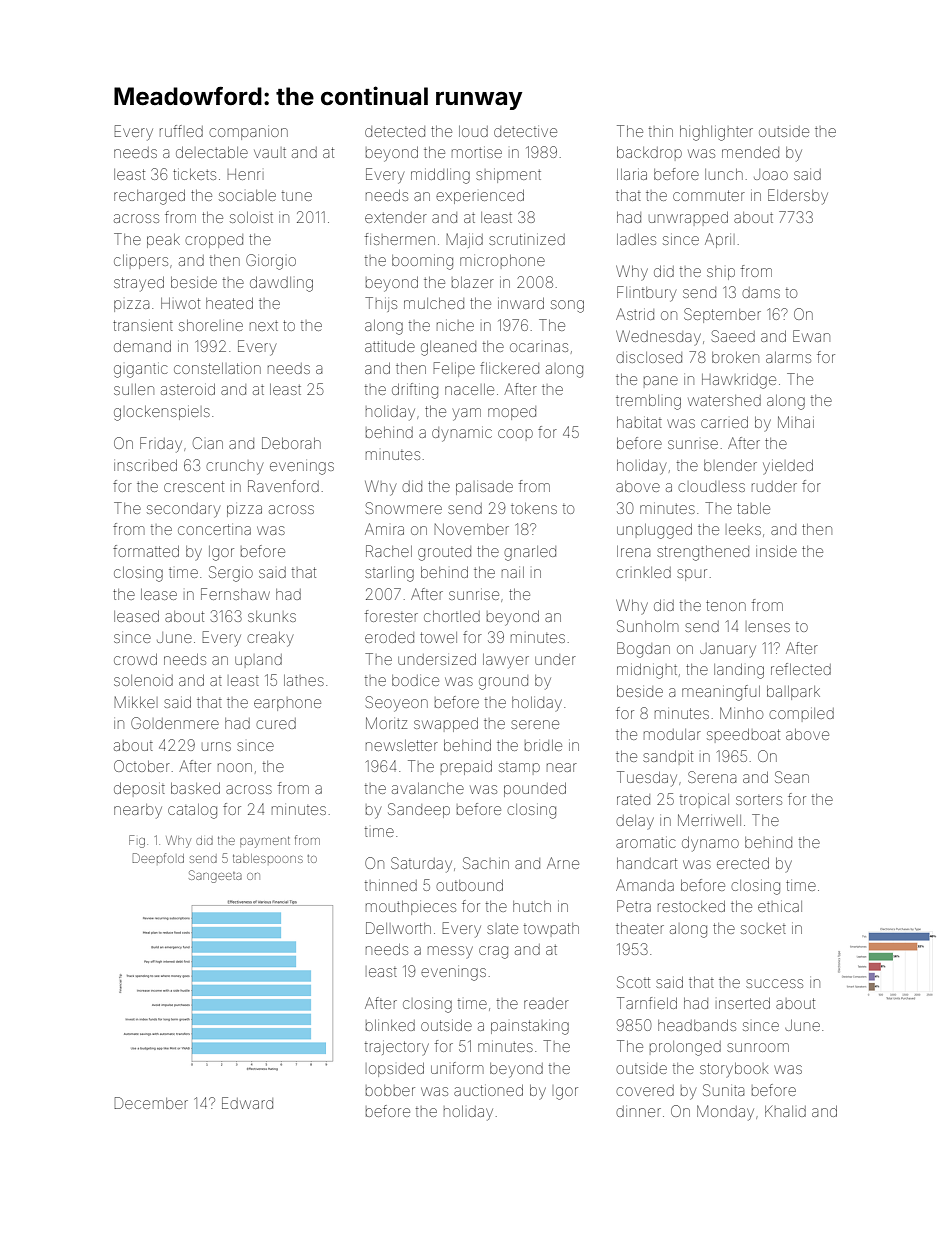 The image size is (952, 1233). What do you see at coordinates (215, 876) in the screenshot?
I see `Sangeeta` at bounding box center [215, 876].
